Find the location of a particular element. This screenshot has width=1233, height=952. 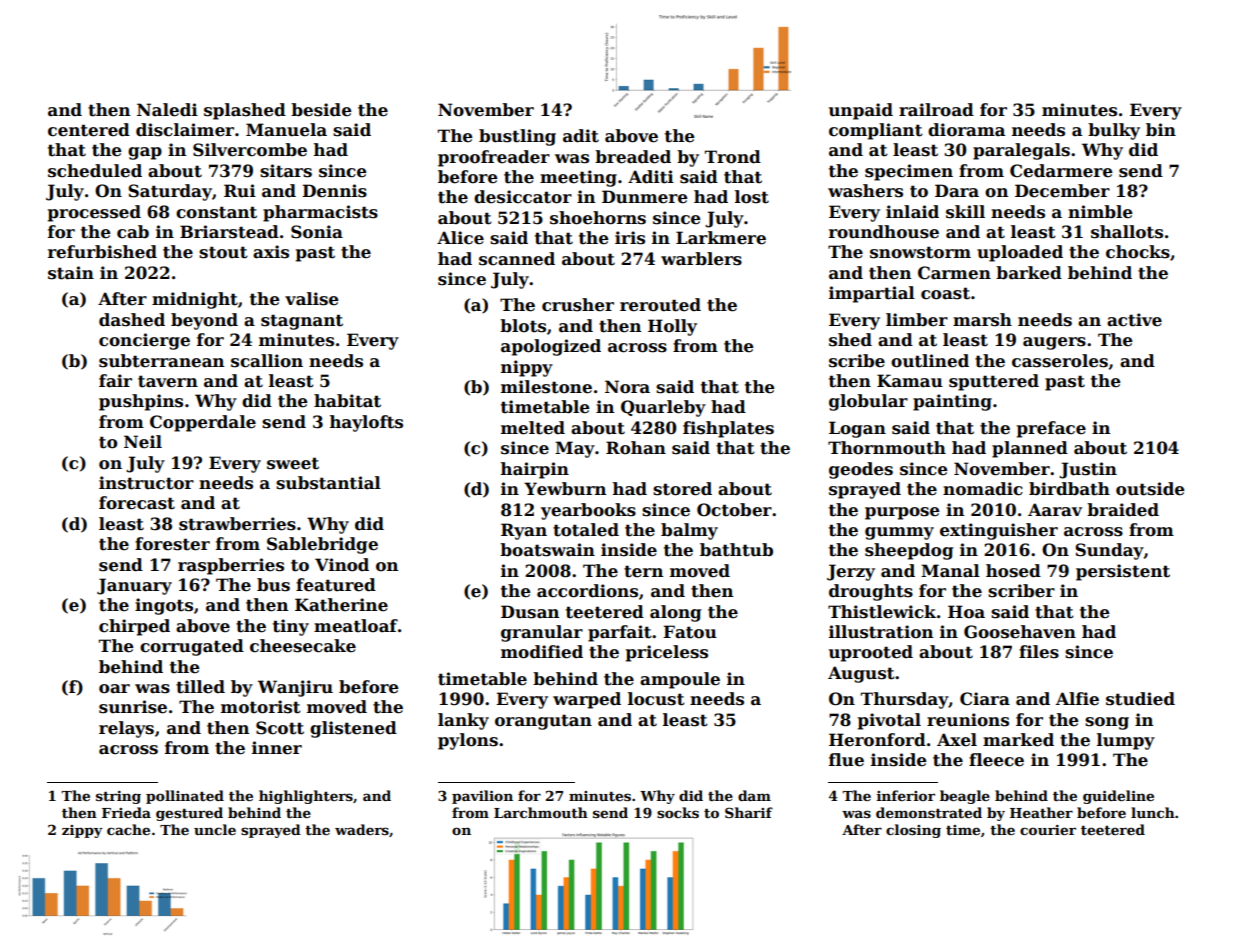

fishplates is located at coordinates (728, 429).
